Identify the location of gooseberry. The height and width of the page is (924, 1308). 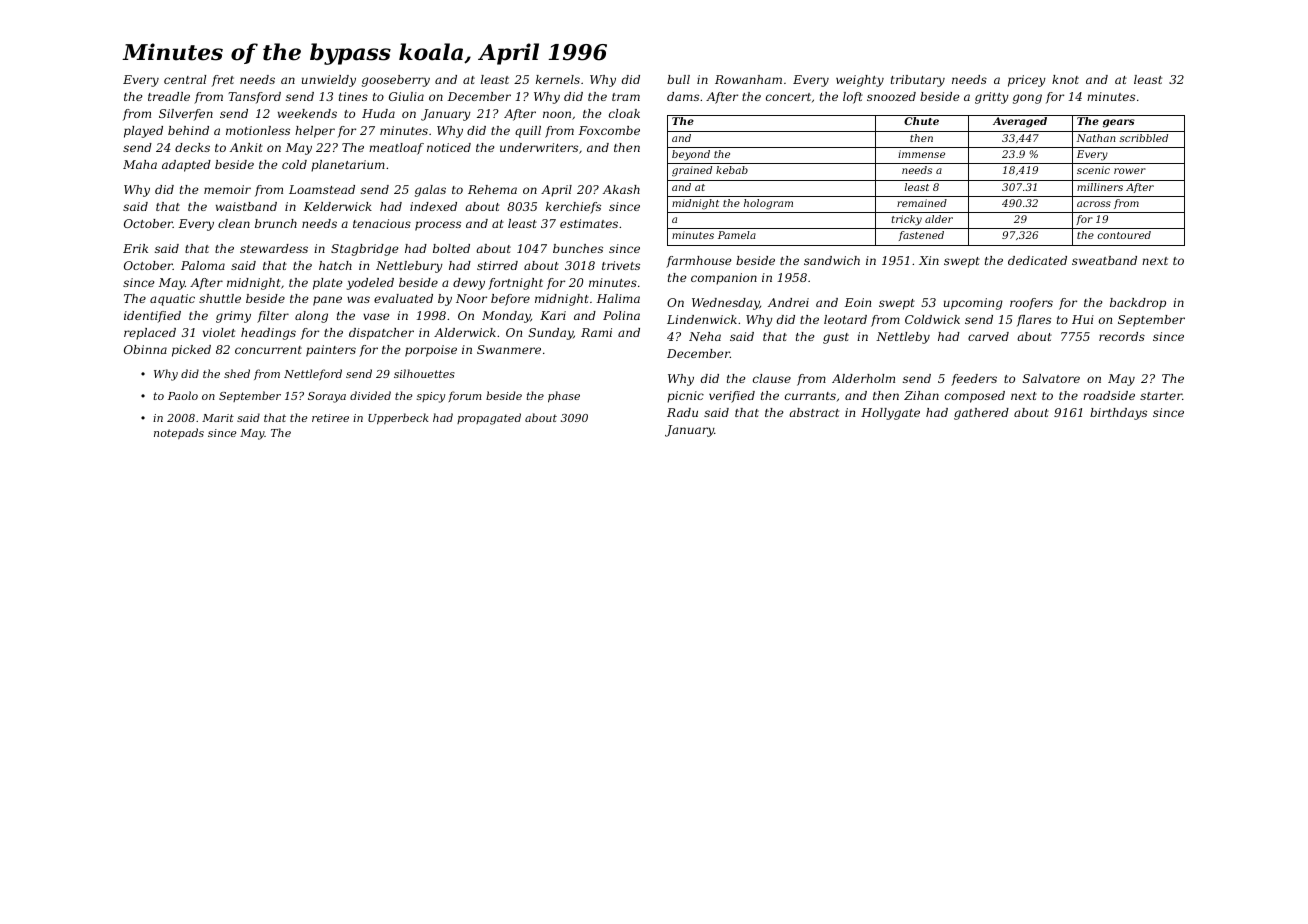
(396, 81).
